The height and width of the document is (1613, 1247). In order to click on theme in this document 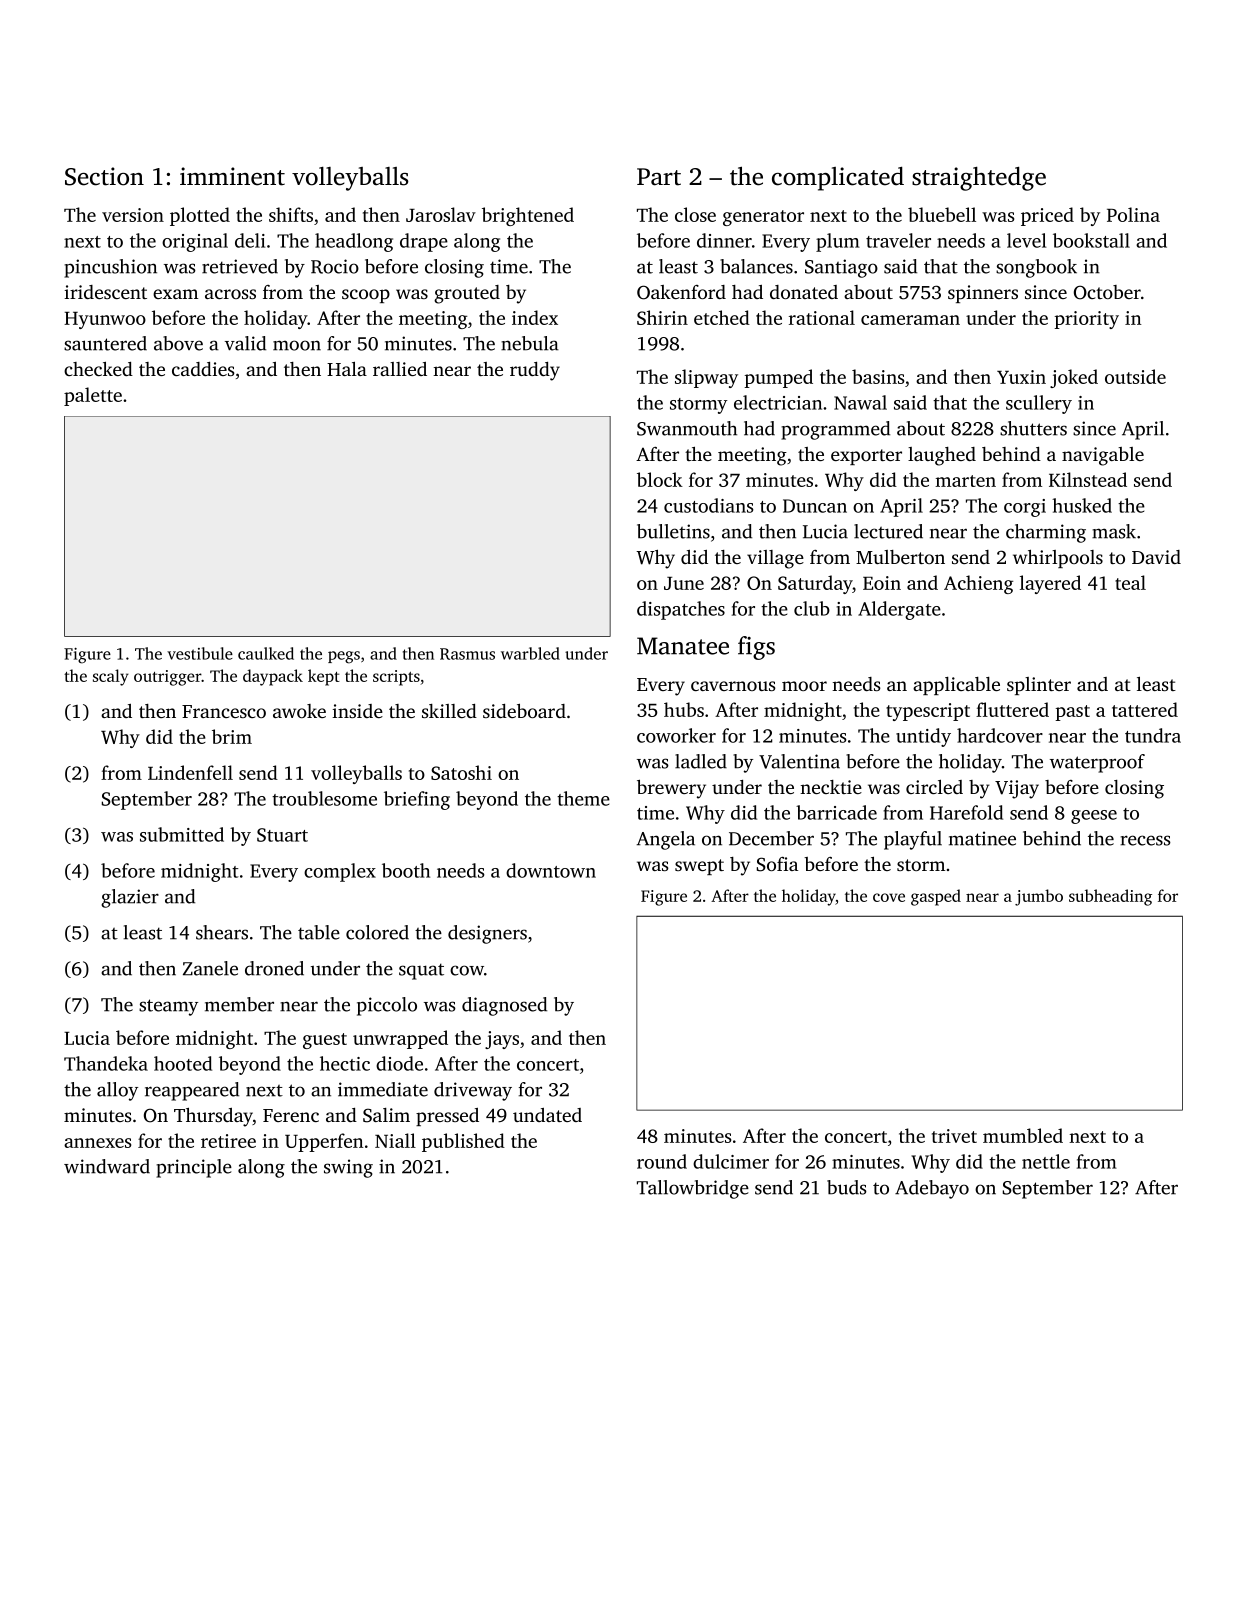, I will do `click(583, 798)`.
